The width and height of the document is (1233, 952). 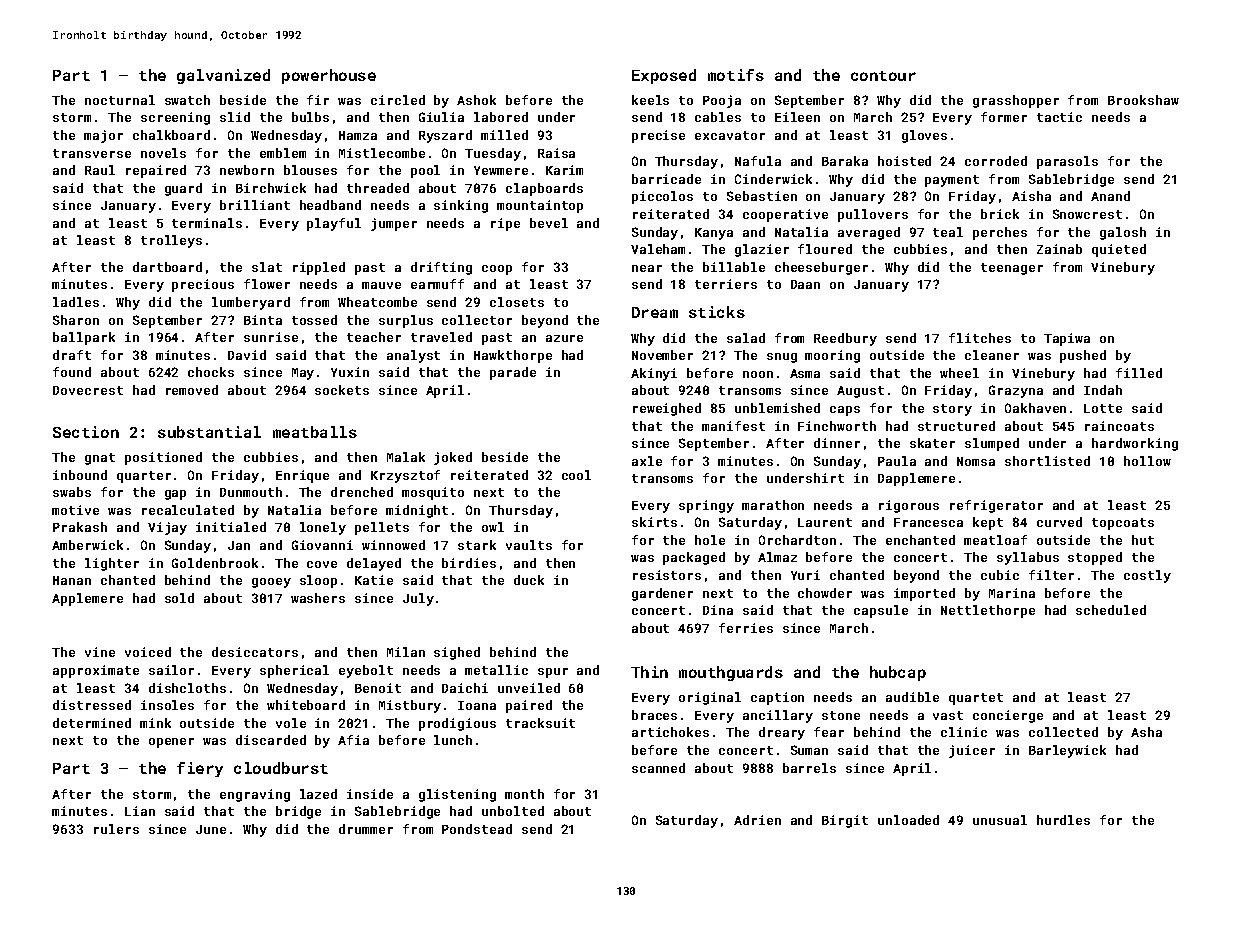 What do you see at coordinates (223, 76) in the document?
I see `galvanized` at bounding box center [223, 76].
